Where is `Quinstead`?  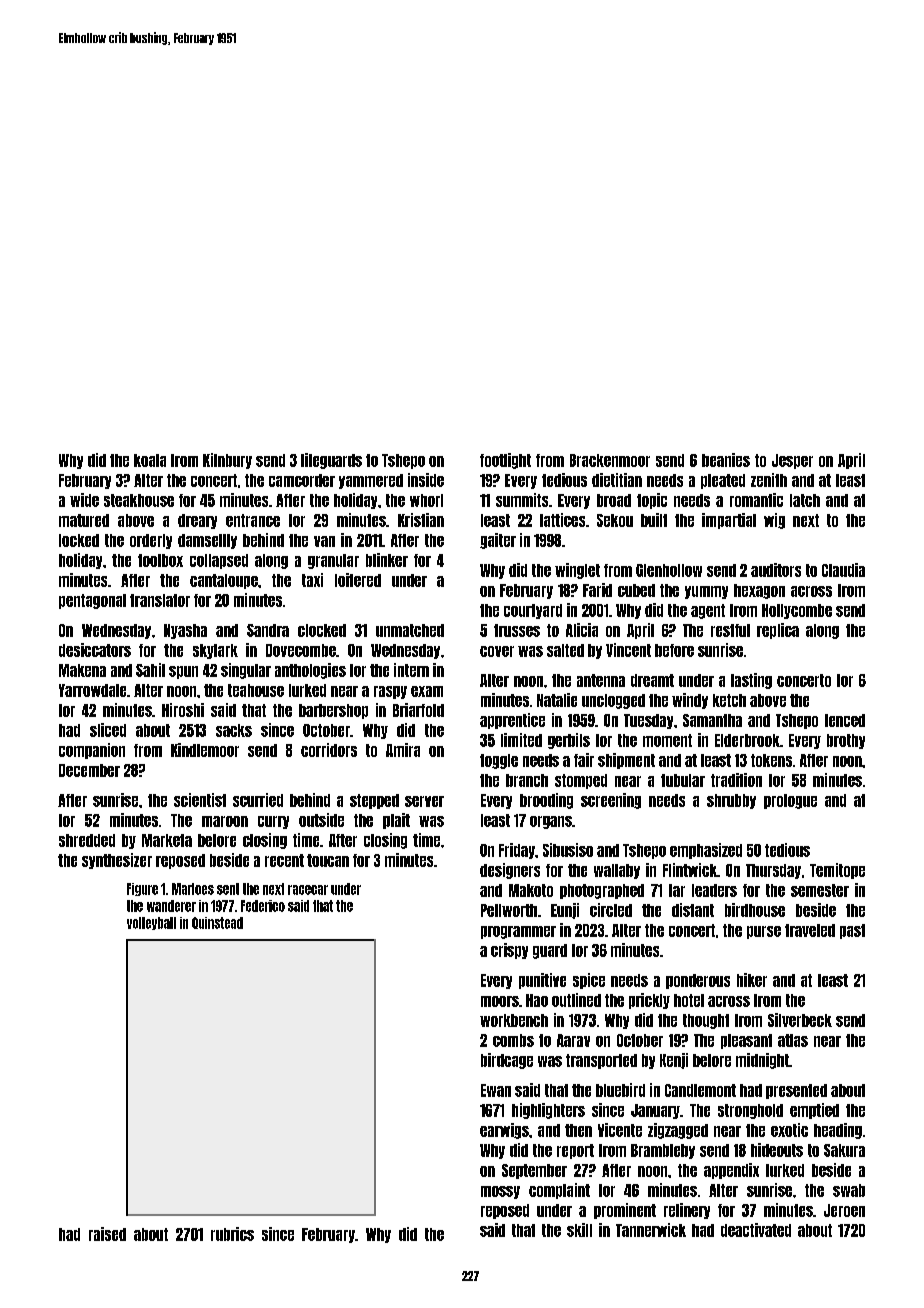 Quinstead is located at coordinates (217, 923).
